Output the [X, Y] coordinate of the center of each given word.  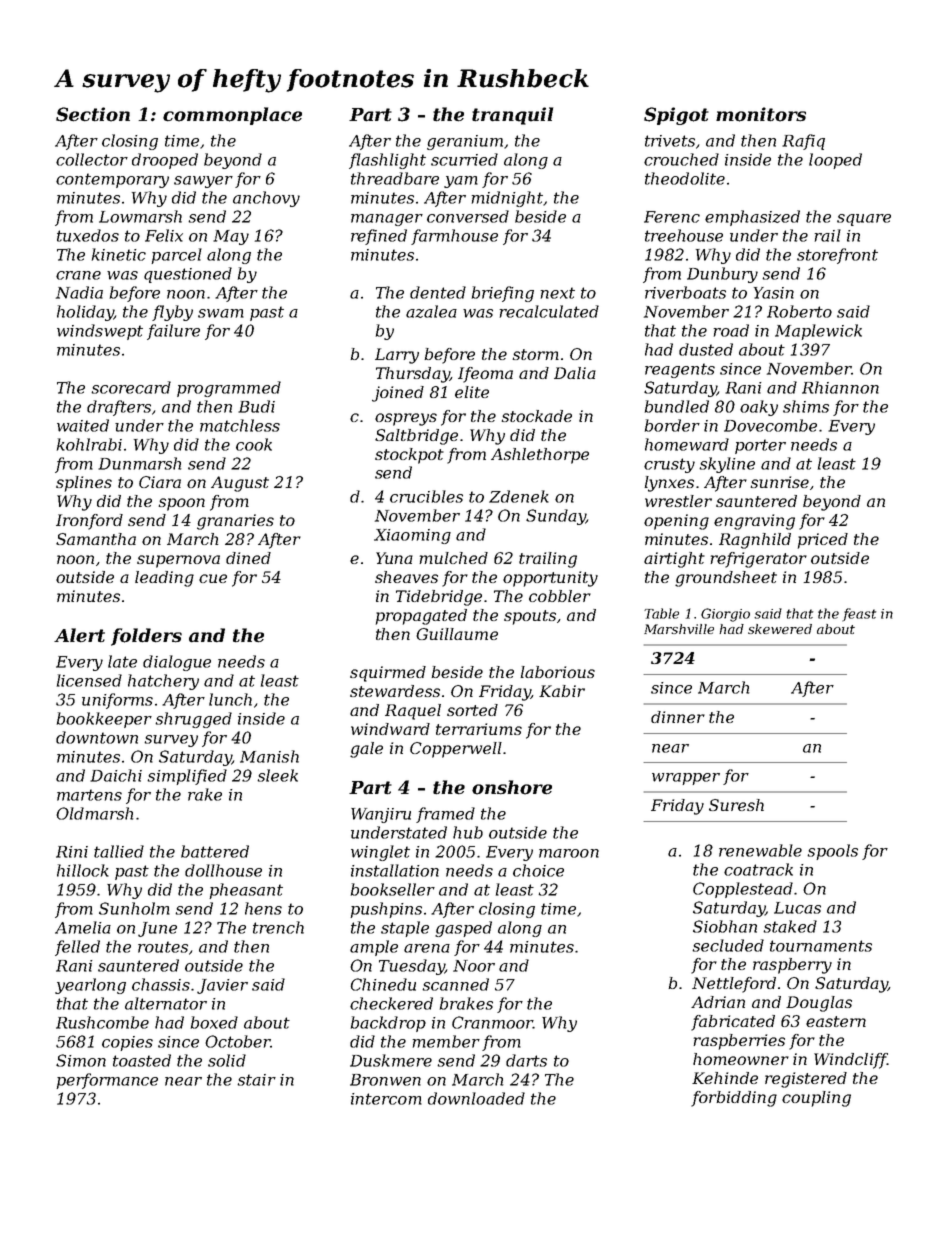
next [558, 293]
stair [256, 1080]
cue [213, 578]
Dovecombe [770, 425]
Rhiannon [840, 387]
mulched [453, 558]
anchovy [266, 199]
